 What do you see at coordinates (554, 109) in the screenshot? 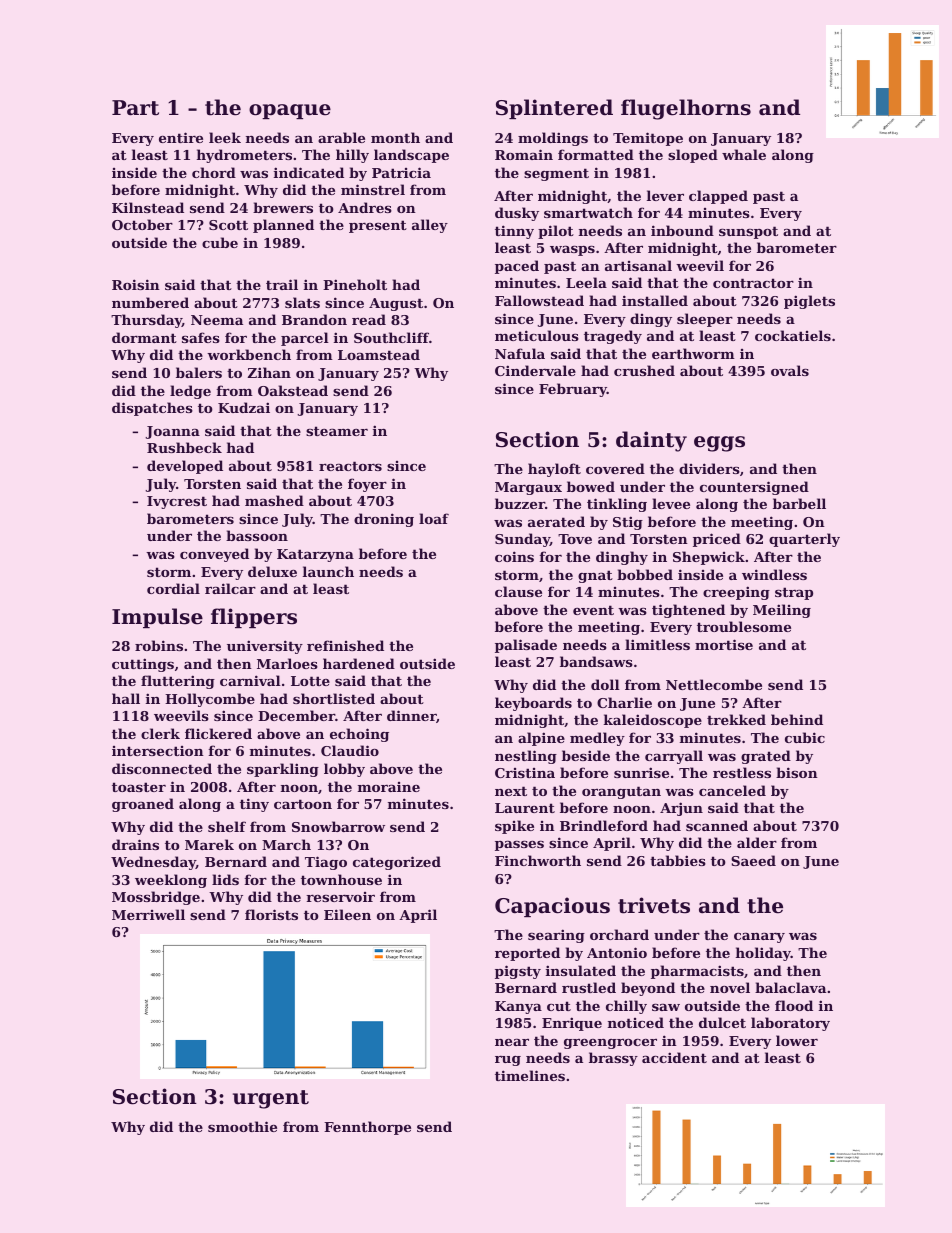
I see `Splintered` at bounding box center [554, 109].
